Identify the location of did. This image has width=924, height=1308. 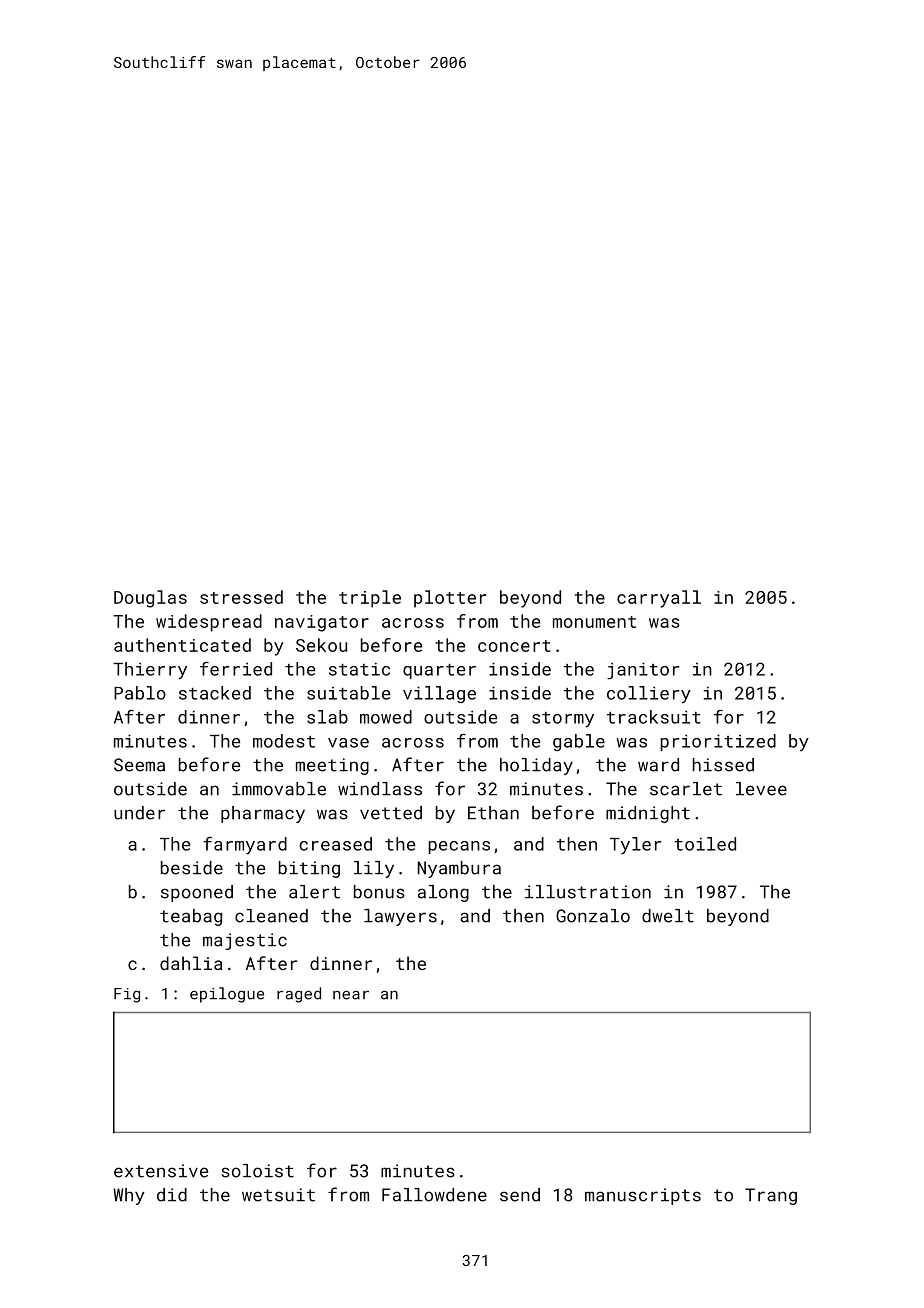
(172, 1195).
